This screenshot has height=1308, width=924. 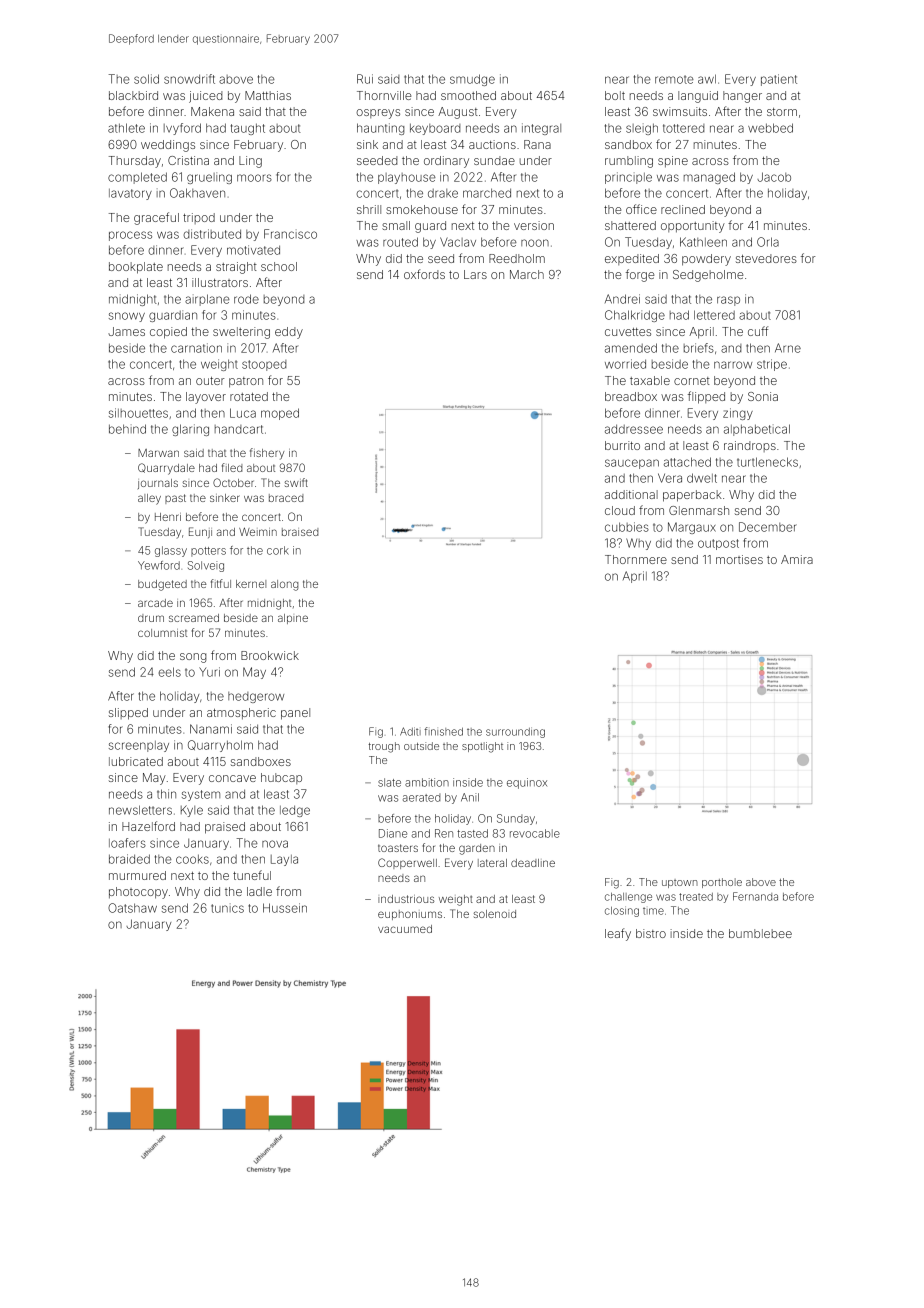 I want to click on tunics, so click(x=227, y=908).
